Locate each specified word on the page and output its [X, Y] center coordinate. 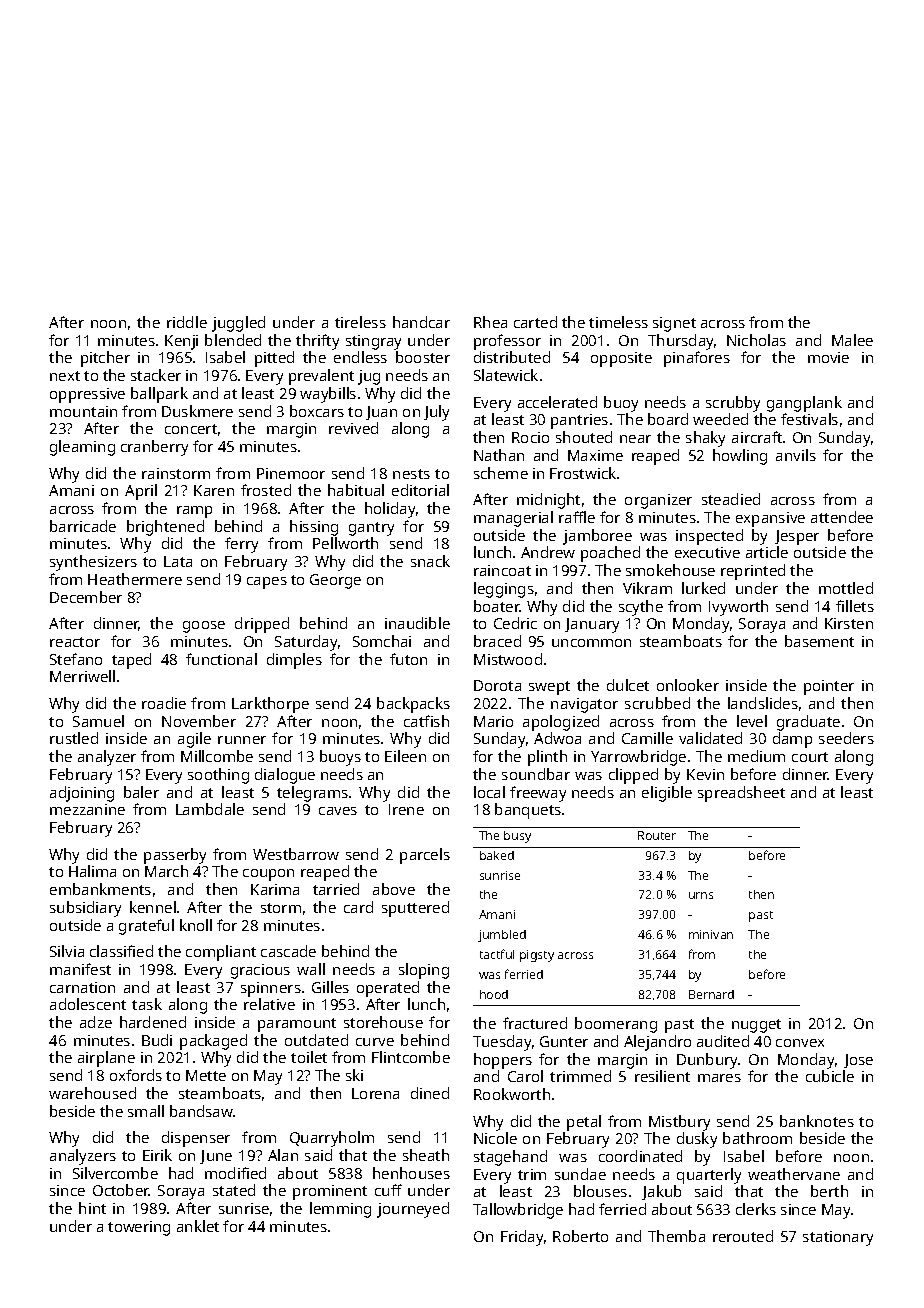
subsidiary [85, 909]
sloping [424, 971]
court [810, 757]
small [146, 1111]
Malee [852, 340]
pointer [829, 687]
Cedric [515, 623]
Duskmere [197, 411]
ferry [241, 545]
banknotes [817, 1121]
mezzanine [87, 809]
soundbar [536, 774]
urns [701, 895]
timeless [618, 322]
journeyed [413, 1210]
